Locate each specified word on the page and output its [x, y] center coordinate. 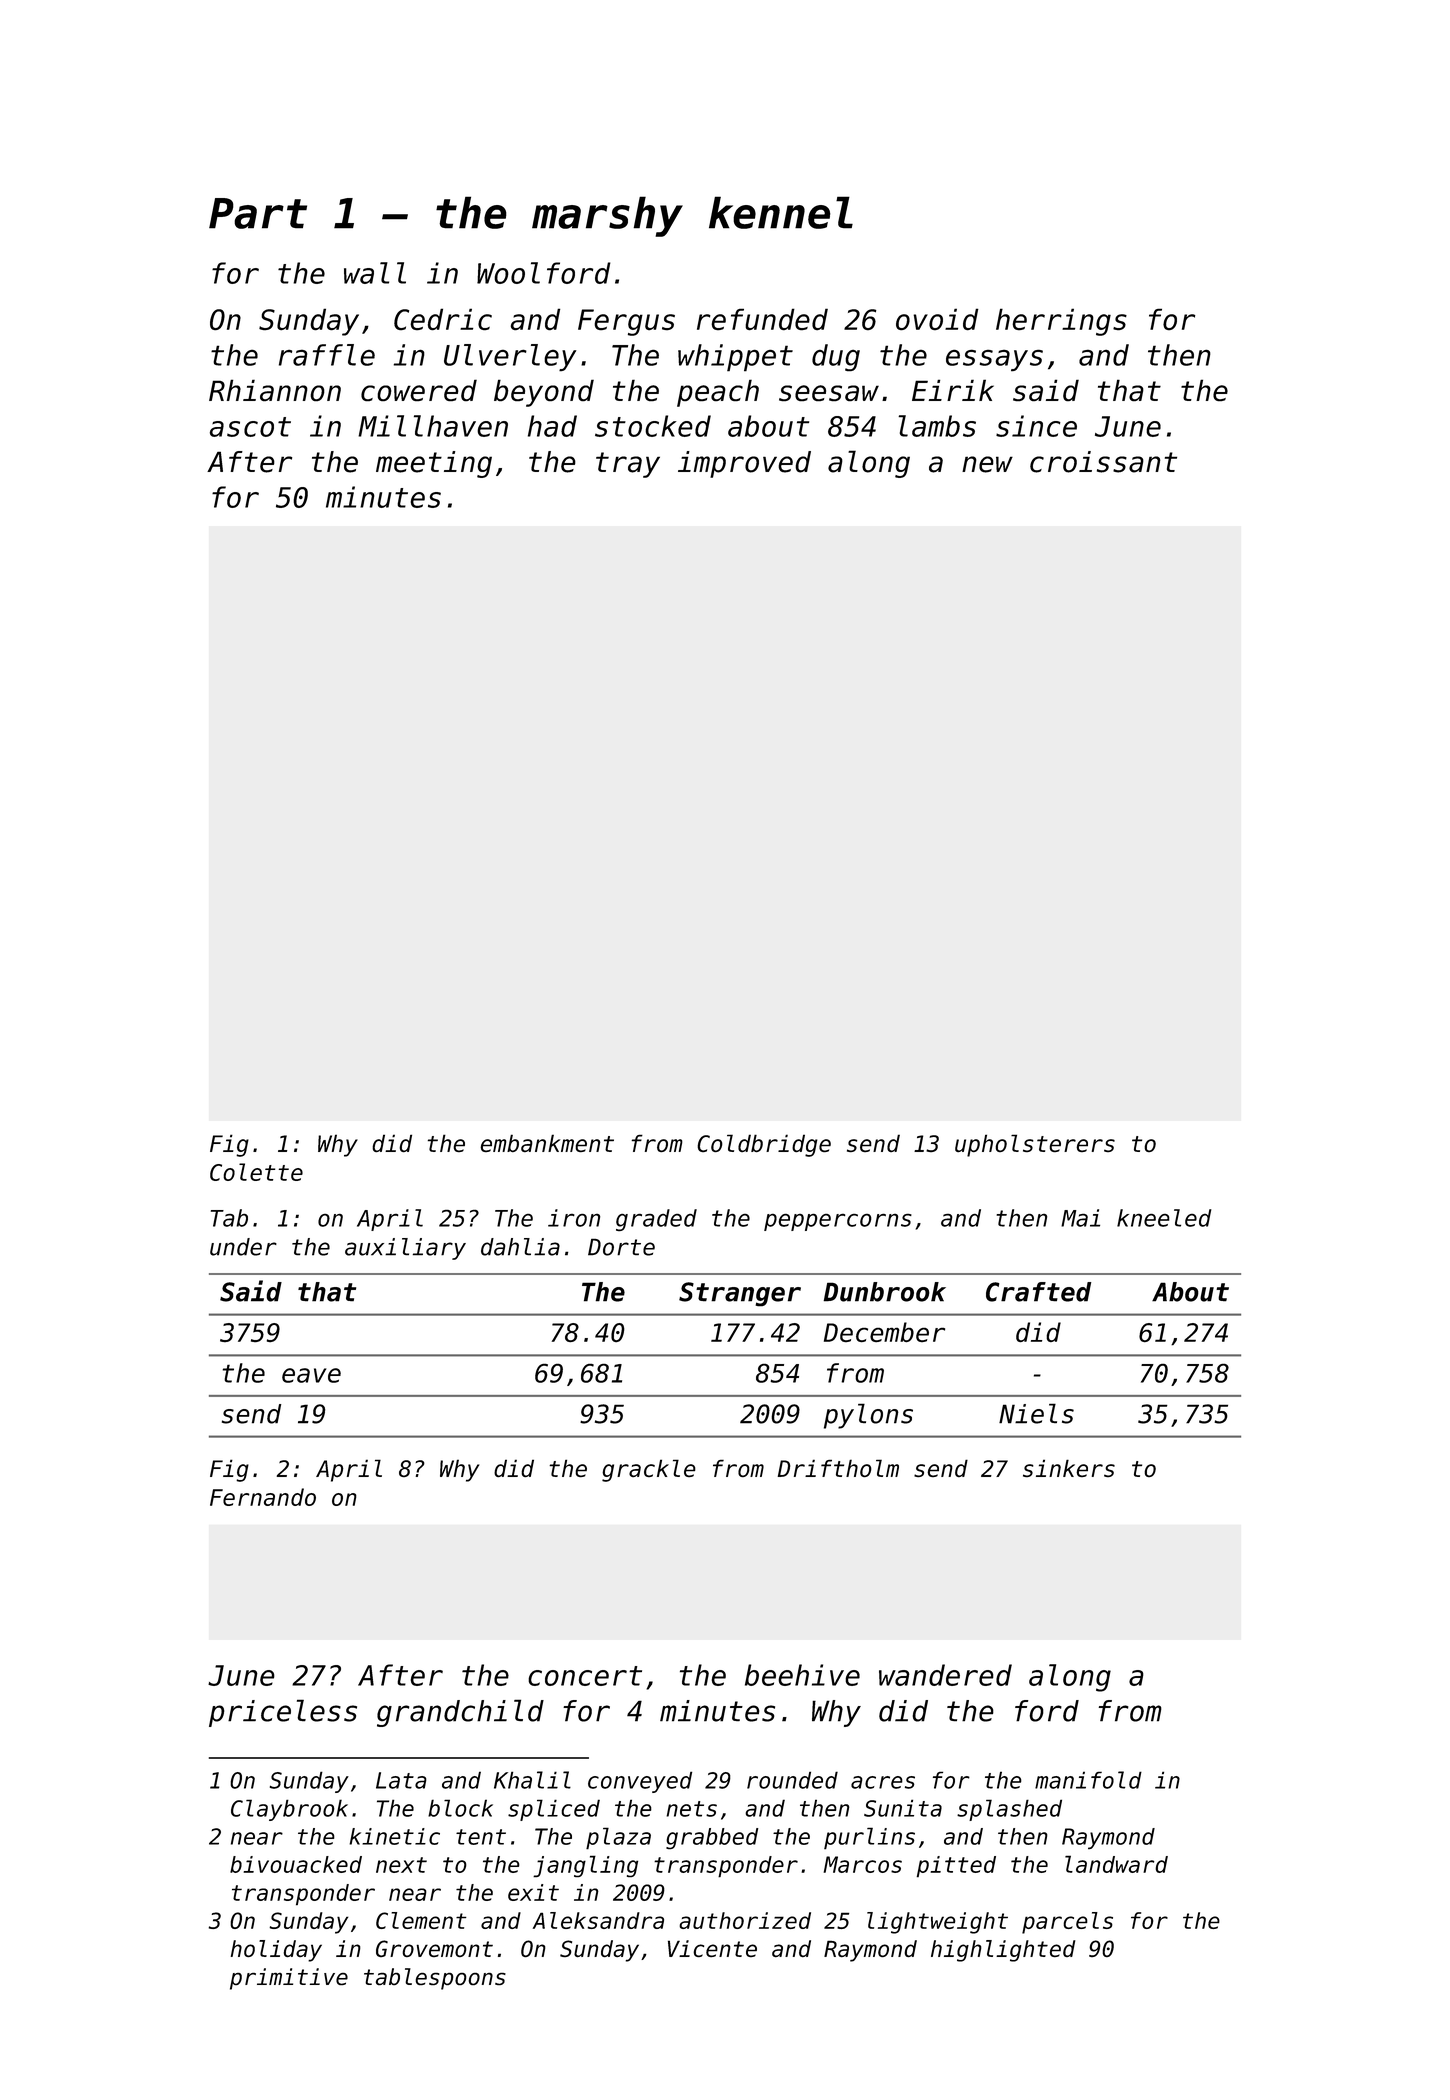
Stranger [740, 1294]
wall [375, 273]
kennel [781, 212]
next [401, 1865]
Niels [1036, 1413]
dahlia [520, 1247]
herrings [1061, 322]
